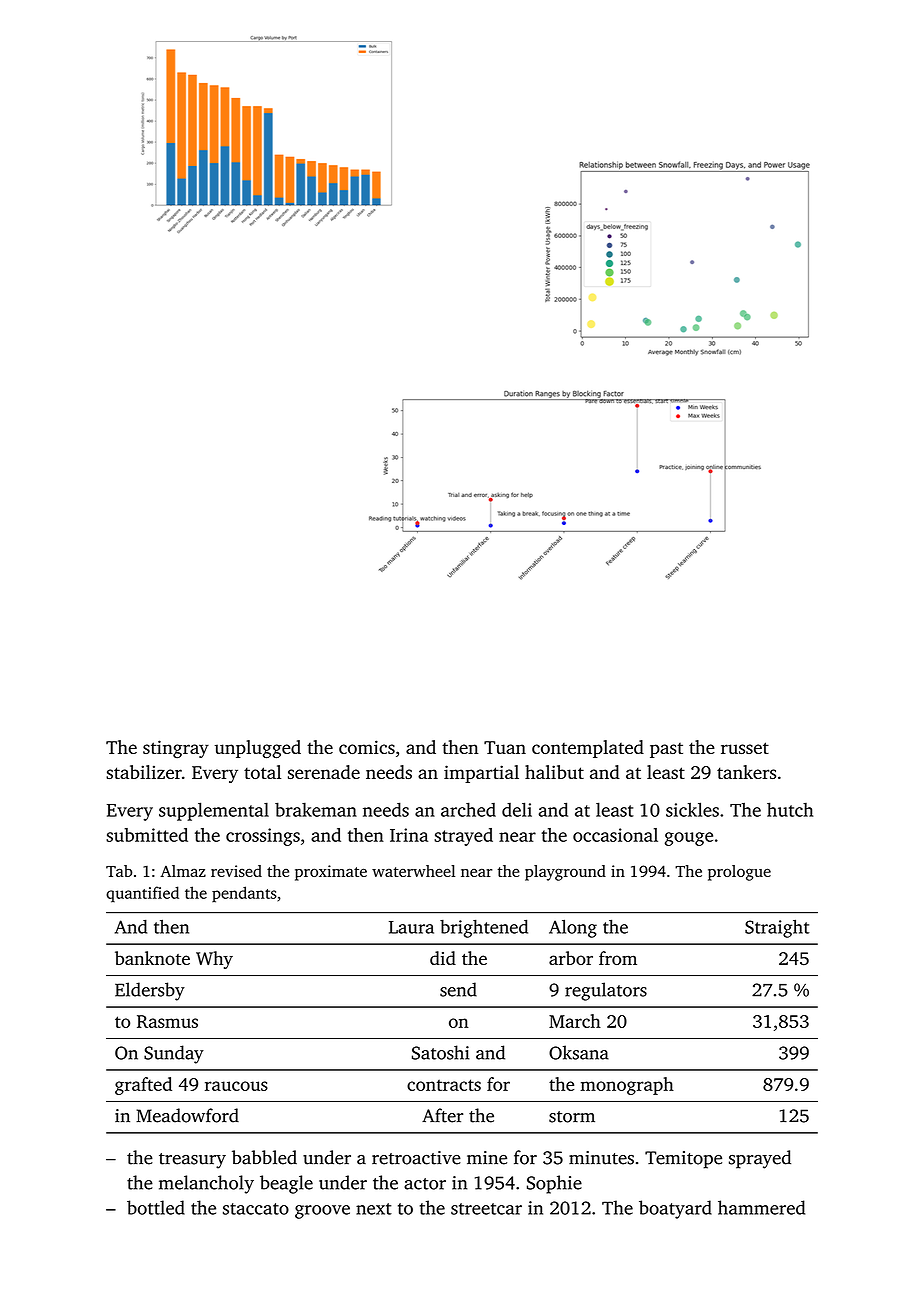 Image resolution: width=924 pixels, height=1311 pixels. Describe the element at coordinates (468, 809) in the page. I see `arched` at that location.
